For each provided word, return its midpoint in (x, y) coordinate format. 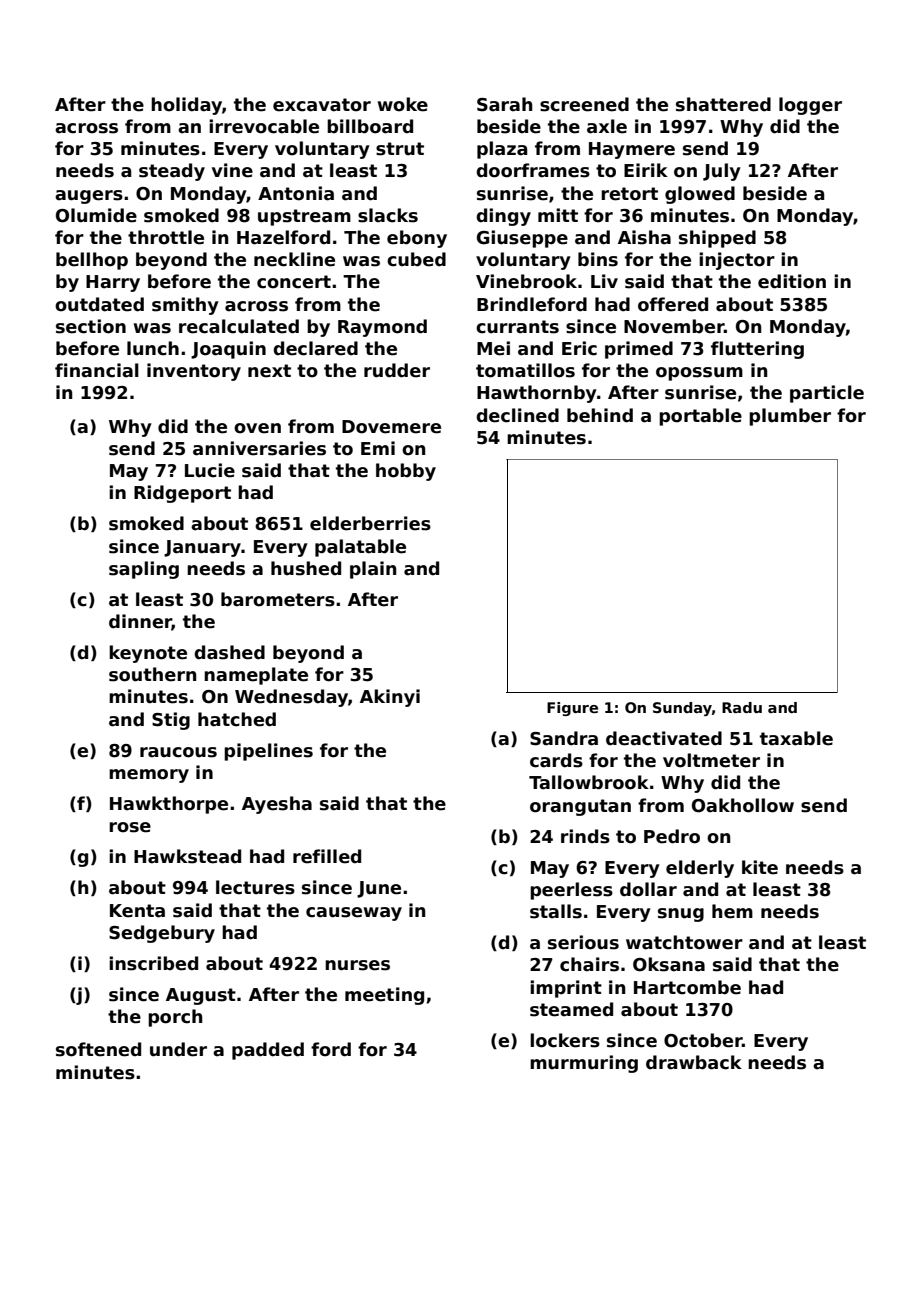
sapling (144, 570)
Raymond (382, 328)
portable (700, 417)
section (91, 326)
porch (175, 1018)
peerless (571, 891)
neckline (294, 259)
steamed (571, 1009)
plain (373, 570)
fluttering (757, 350)
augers (89, 197)
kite (760, 867)
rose (130, 827)
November (674, 326)
